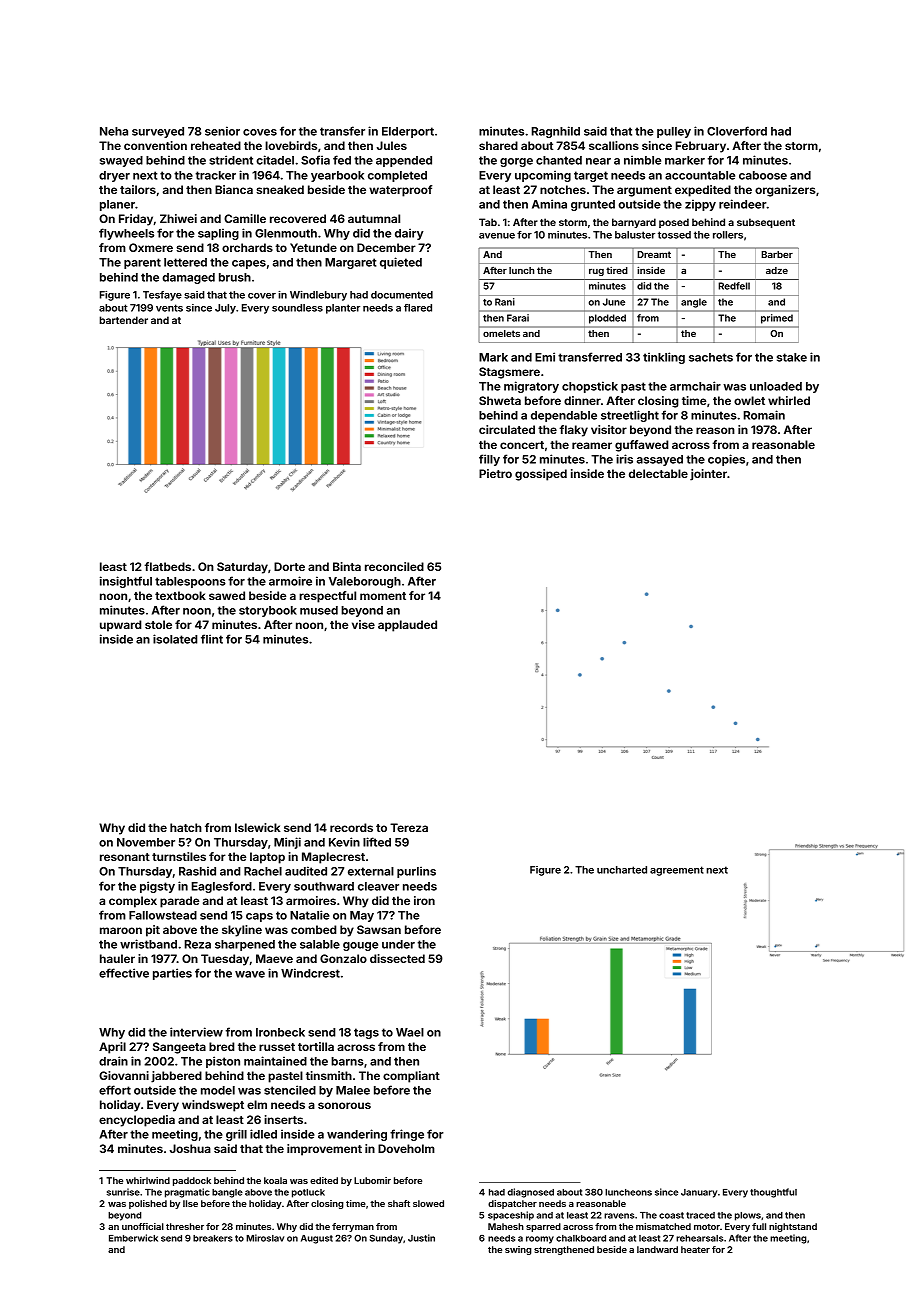 This page has height=1308, width=924. What do you see at coordinates (408, 132) in the page?
I see `Elderport` at bounding box center [408, 132].
